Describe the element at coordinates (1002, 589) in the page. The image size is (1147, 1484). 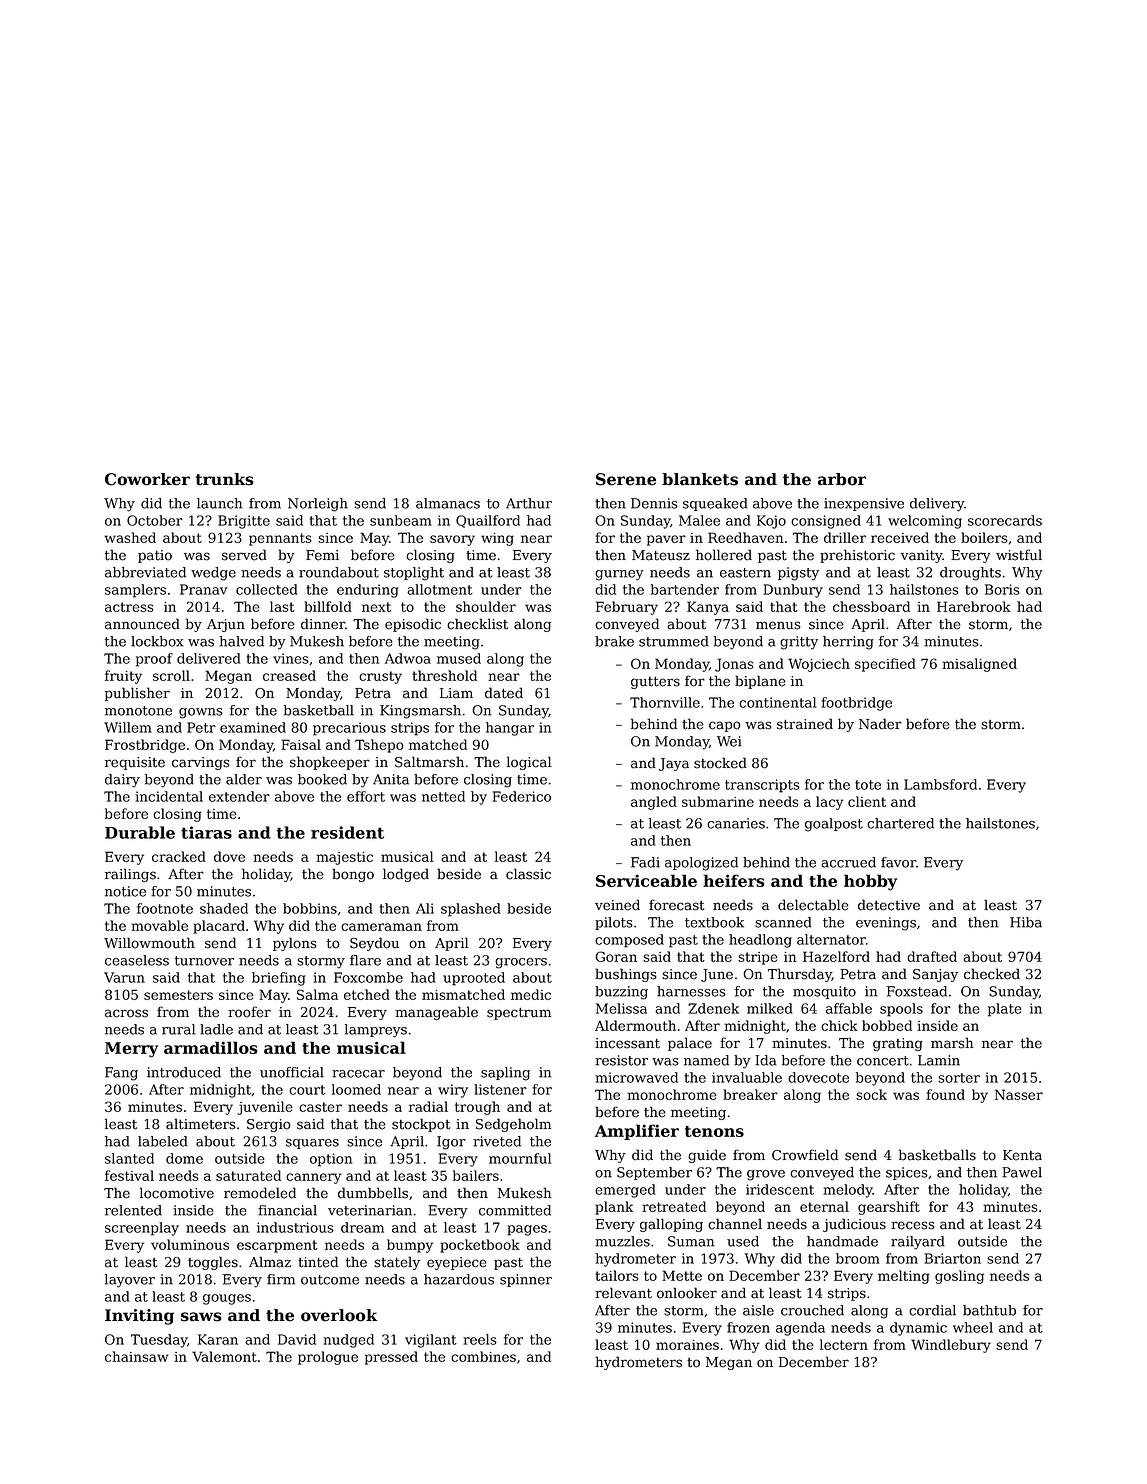
I see `Boris` at that location.
